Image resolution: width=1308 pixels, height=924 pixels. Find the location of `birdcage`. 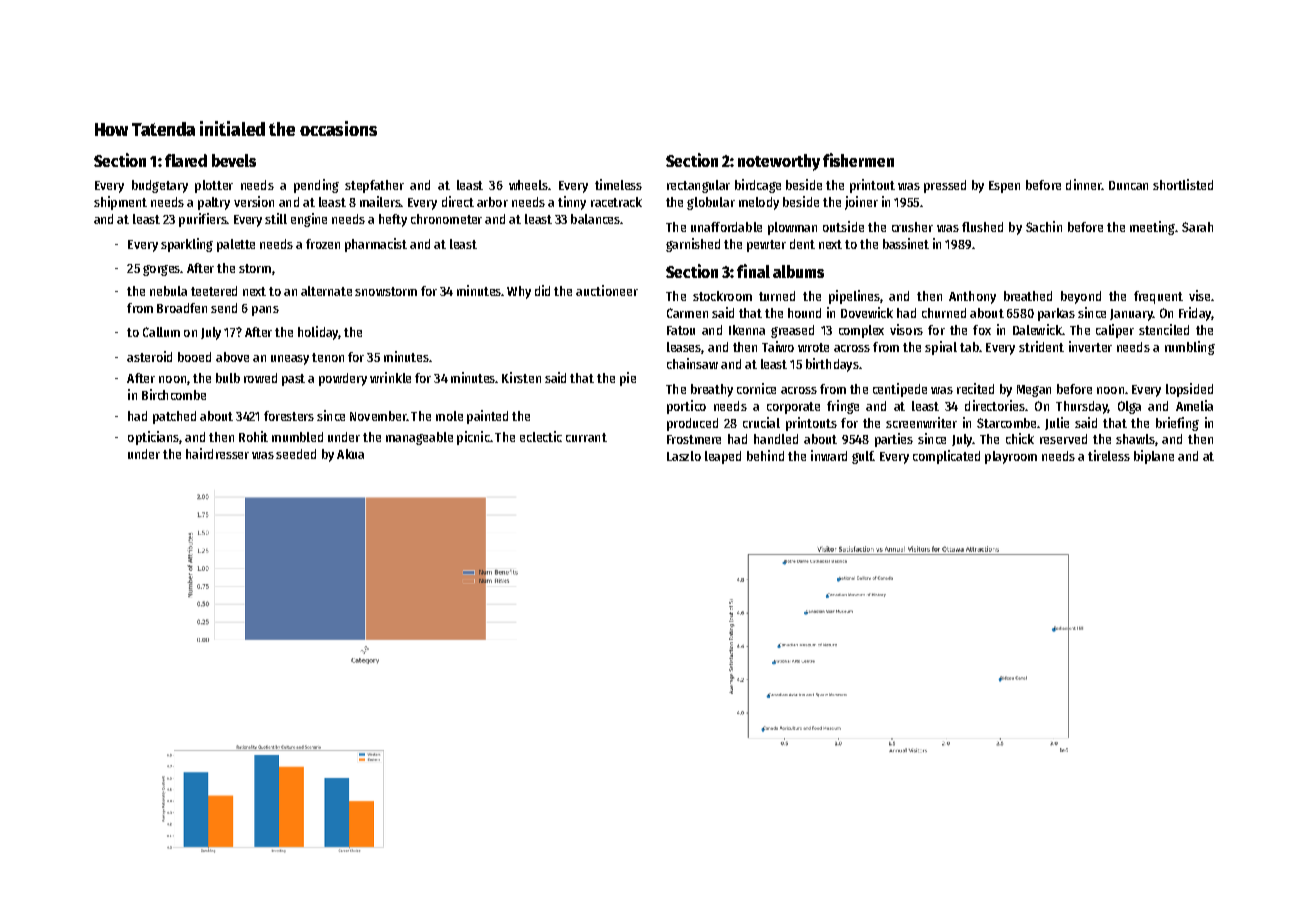

birdcage is located at coordinates (758, 186).
